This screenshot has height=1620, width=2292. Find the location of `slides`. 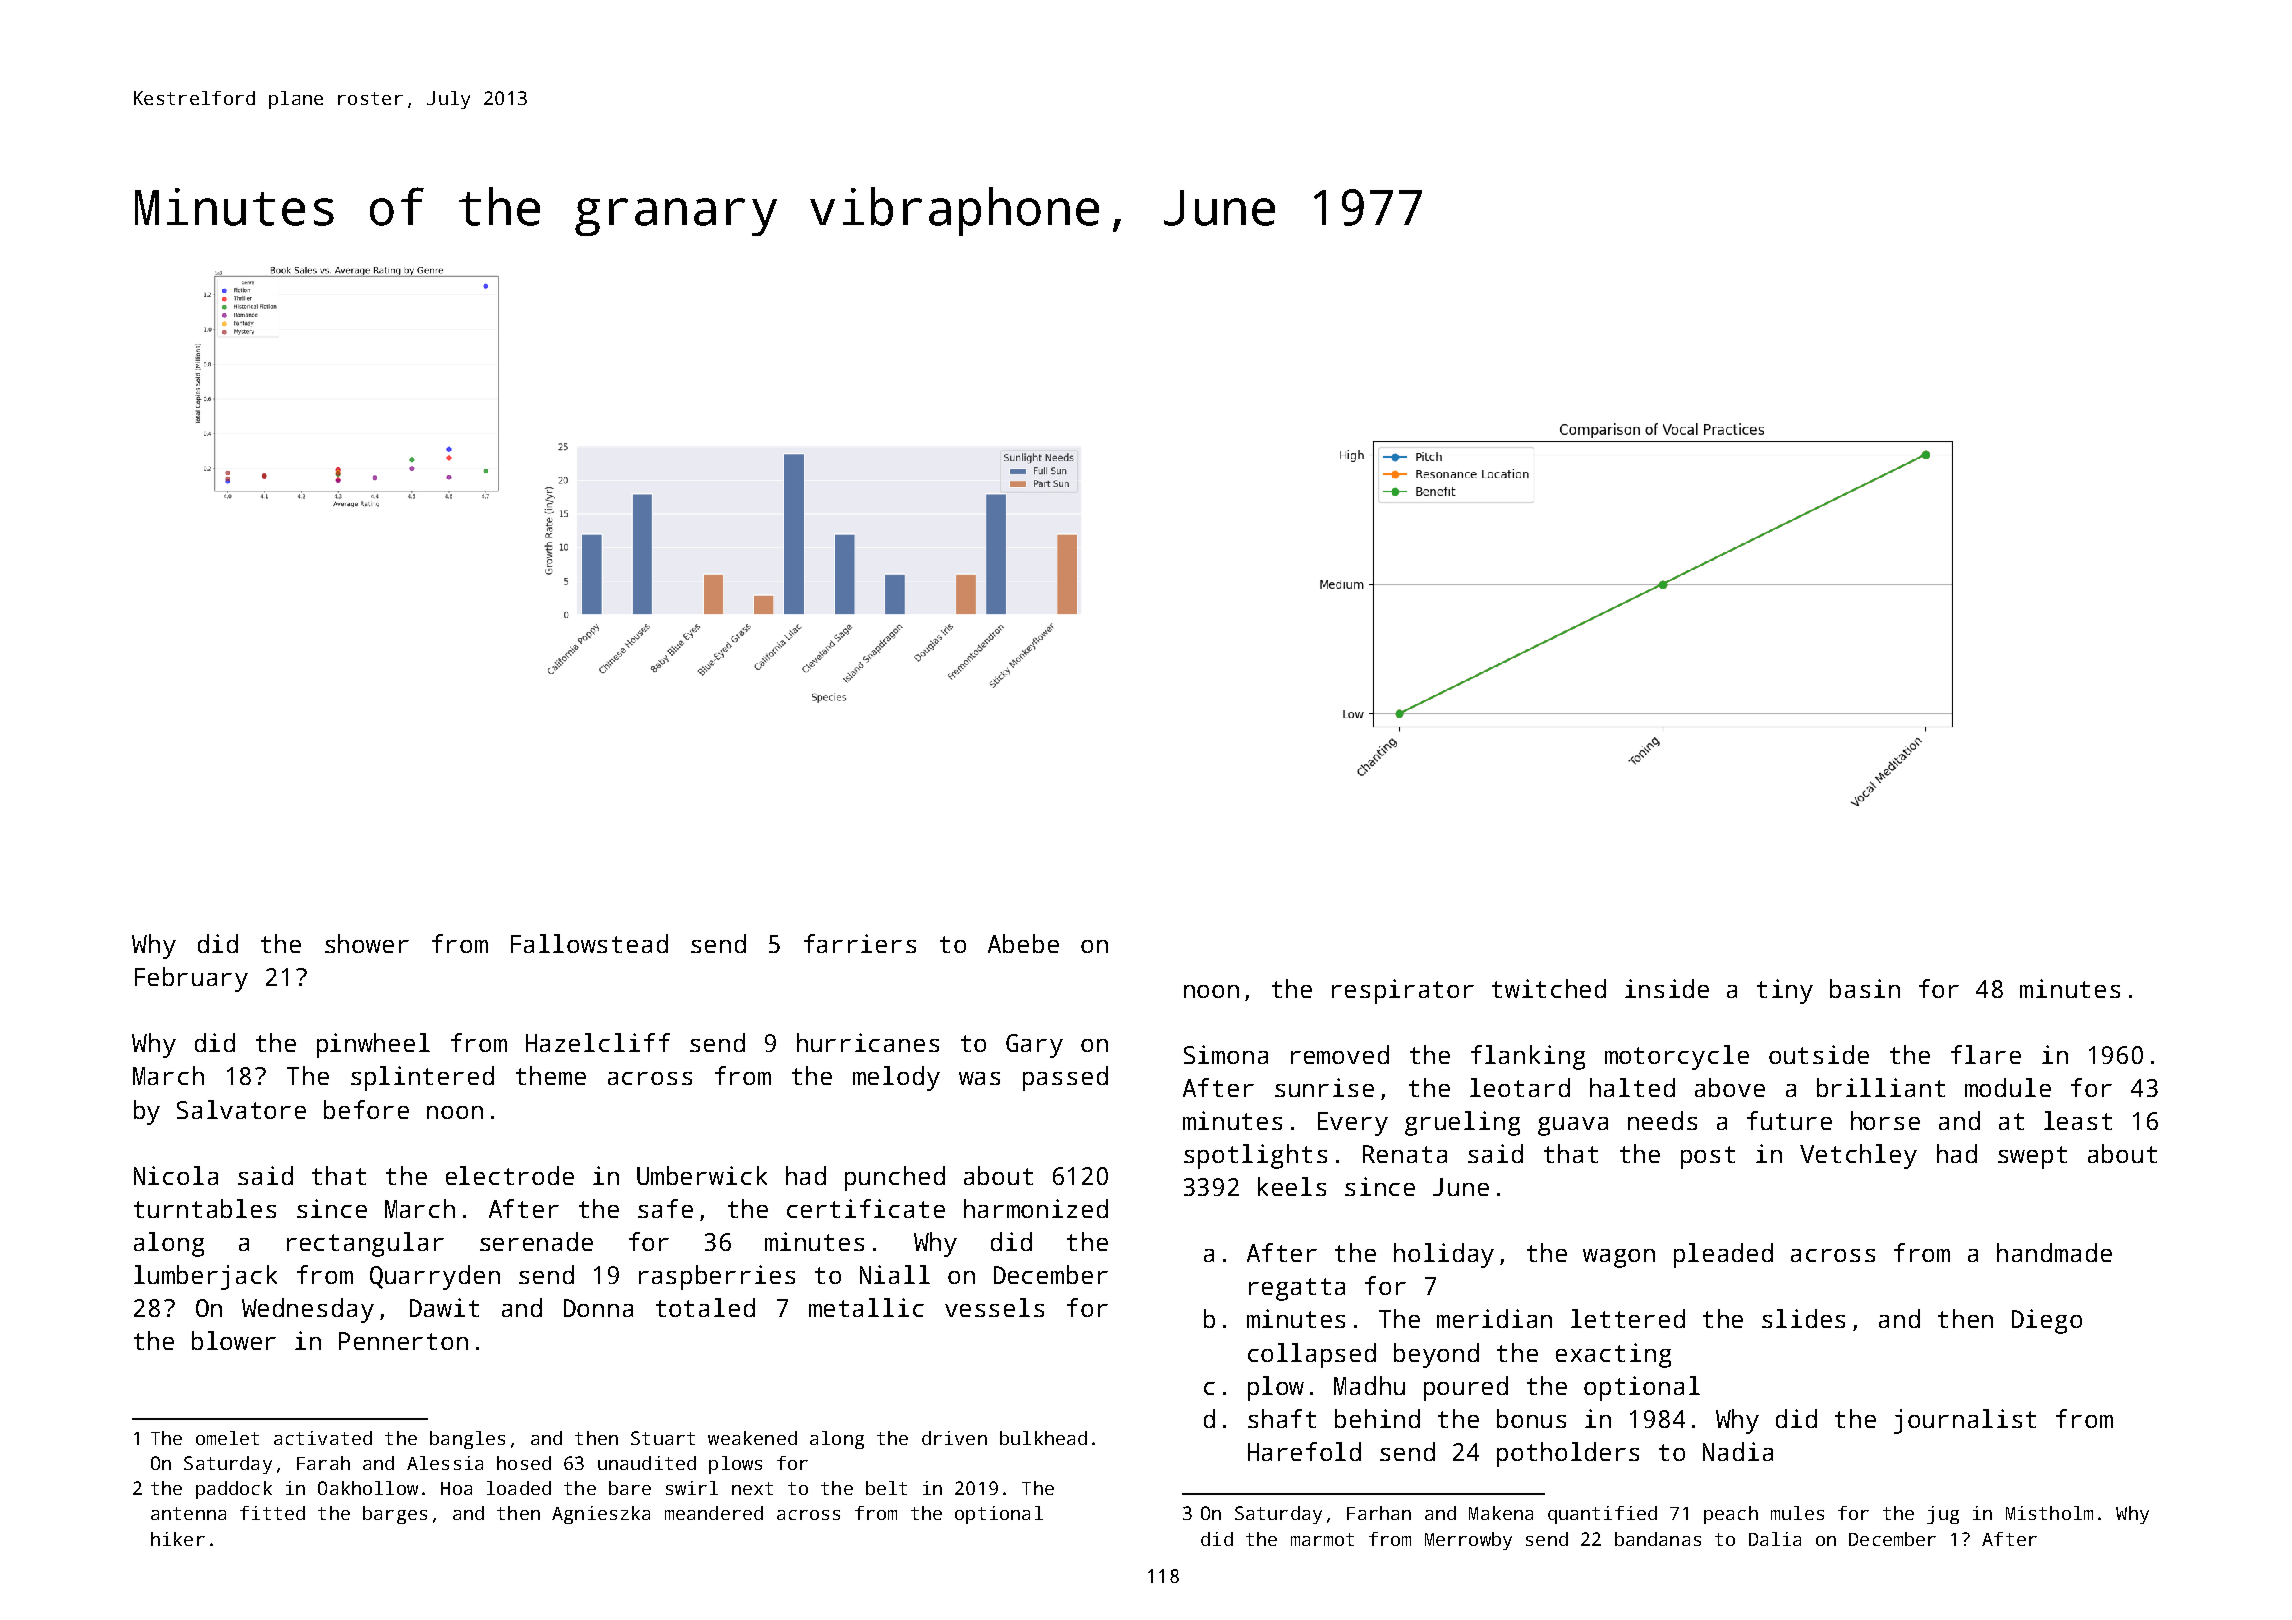

slides is located at coordinates (1803, 1318).
